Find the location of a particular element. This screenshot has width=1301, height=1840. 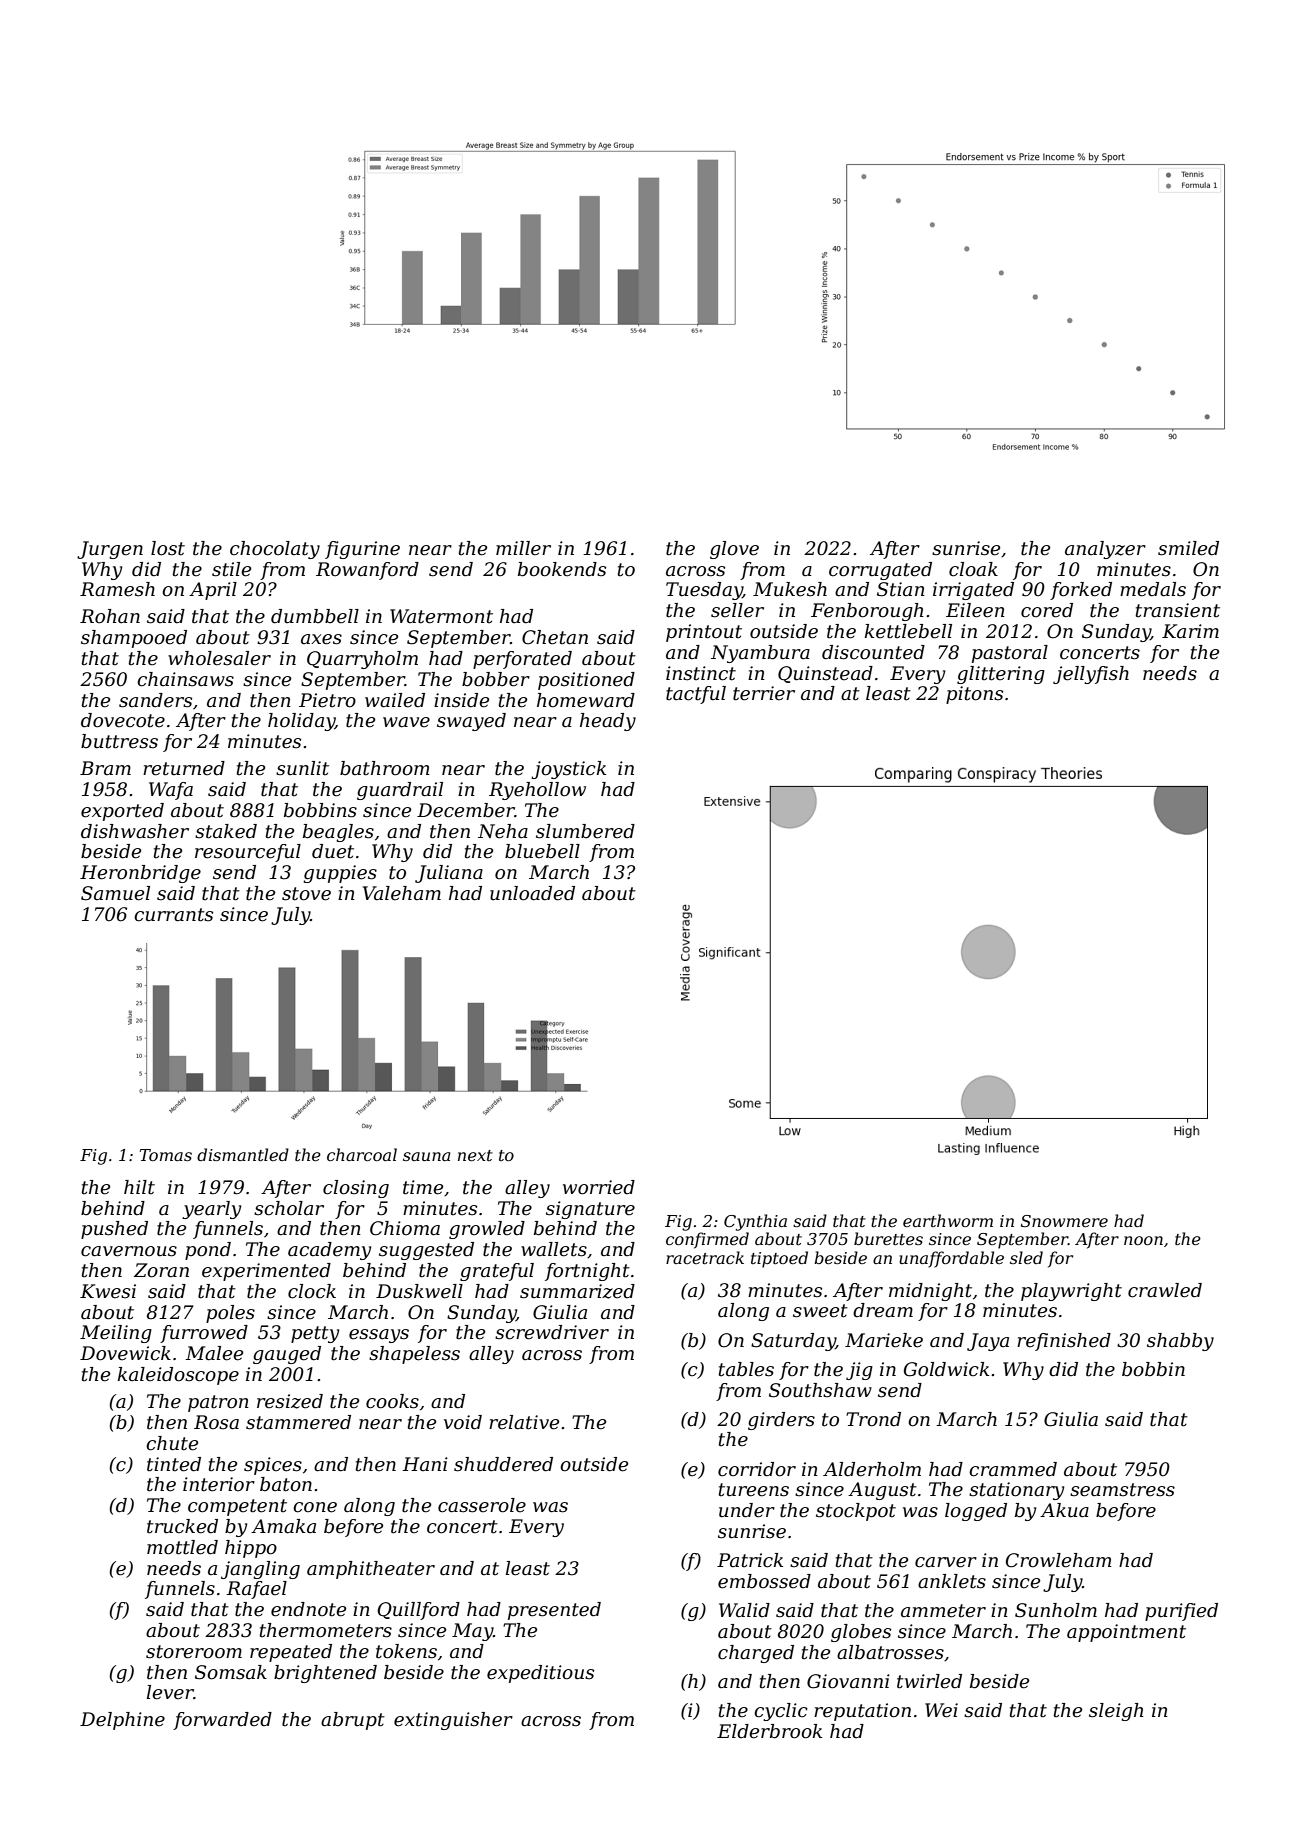

glove is located at coordinates (734, 550).
